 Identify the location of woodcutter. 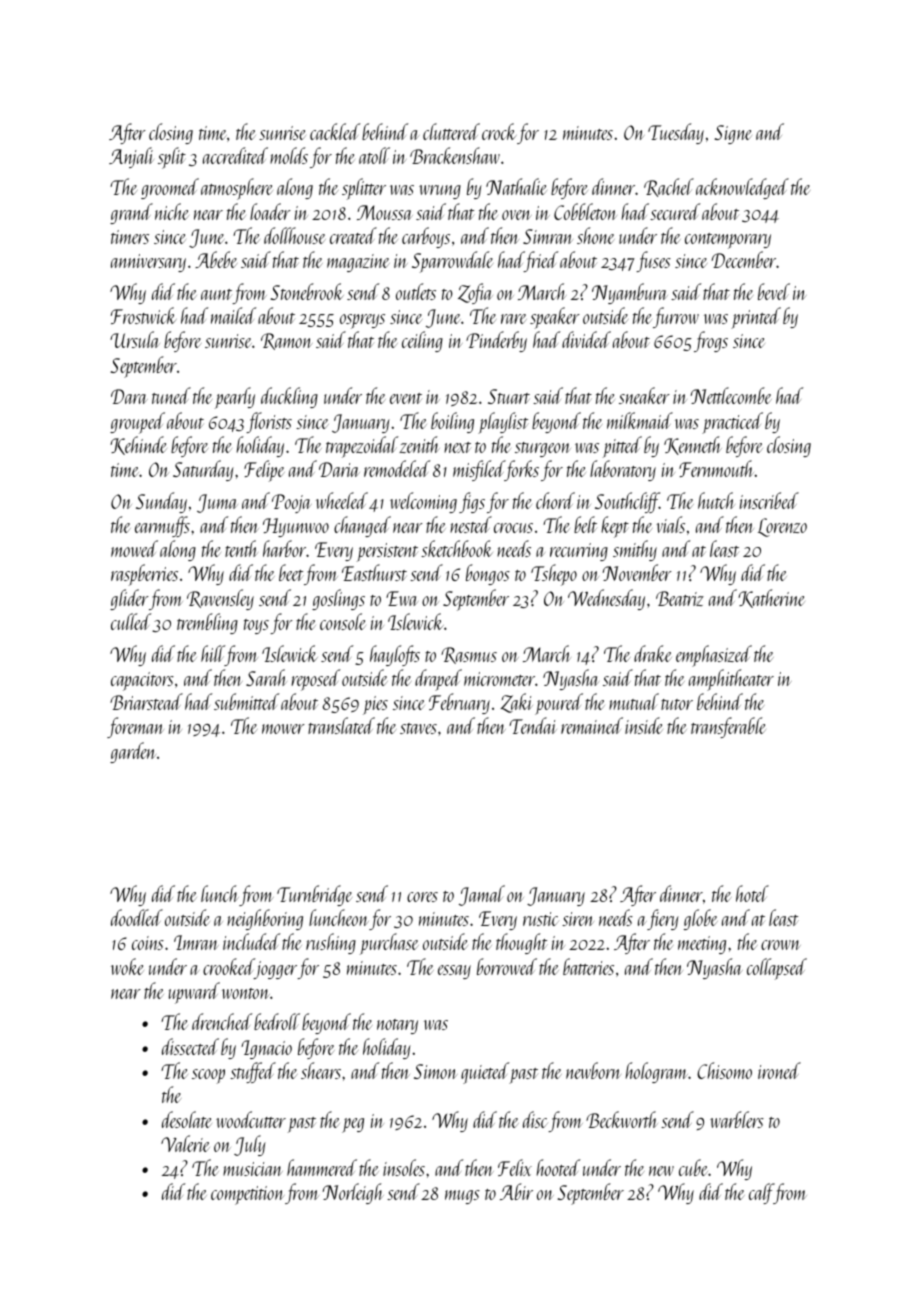
(251, 1119).
